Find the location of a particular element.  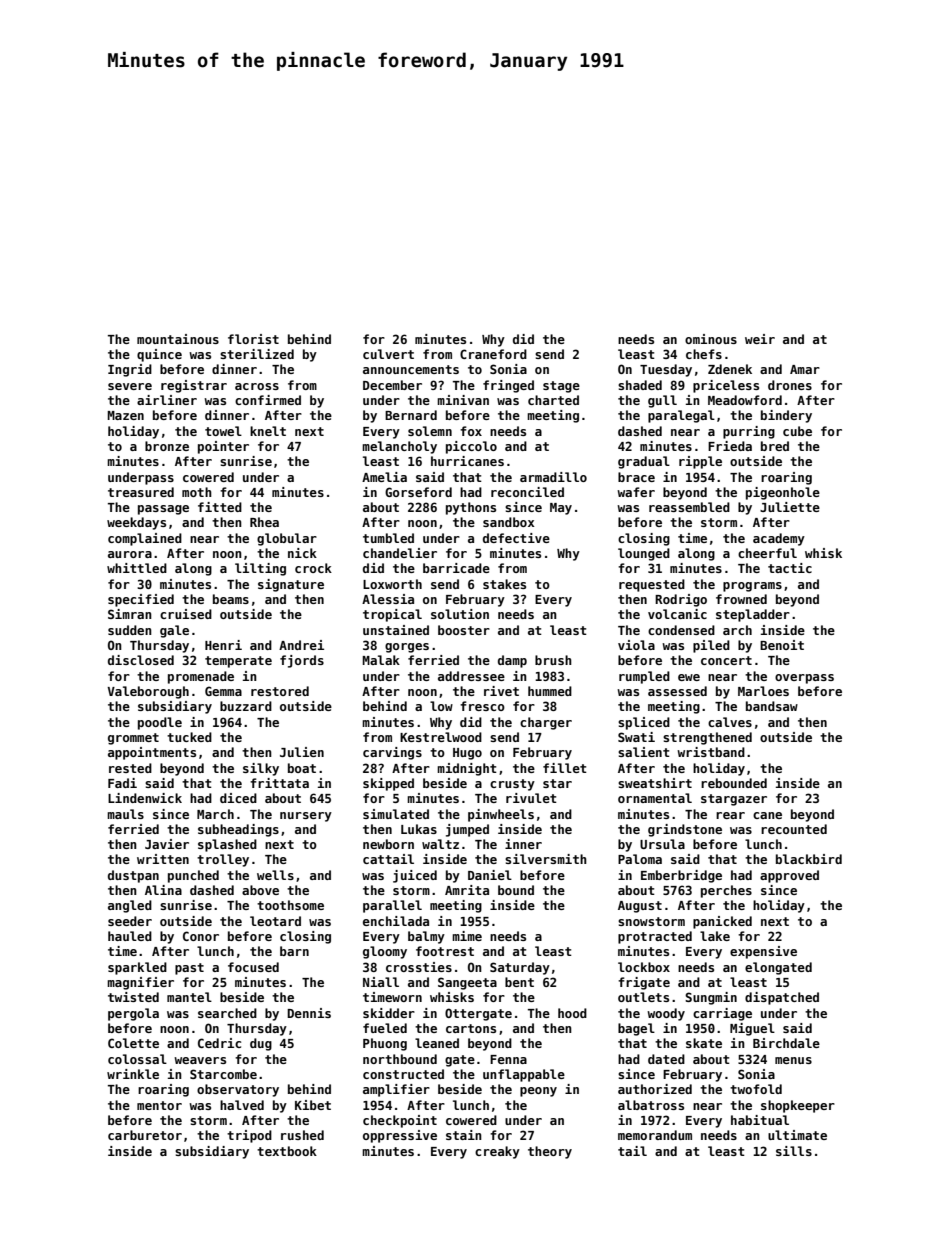

defective is located at coordinates (516, 538).
